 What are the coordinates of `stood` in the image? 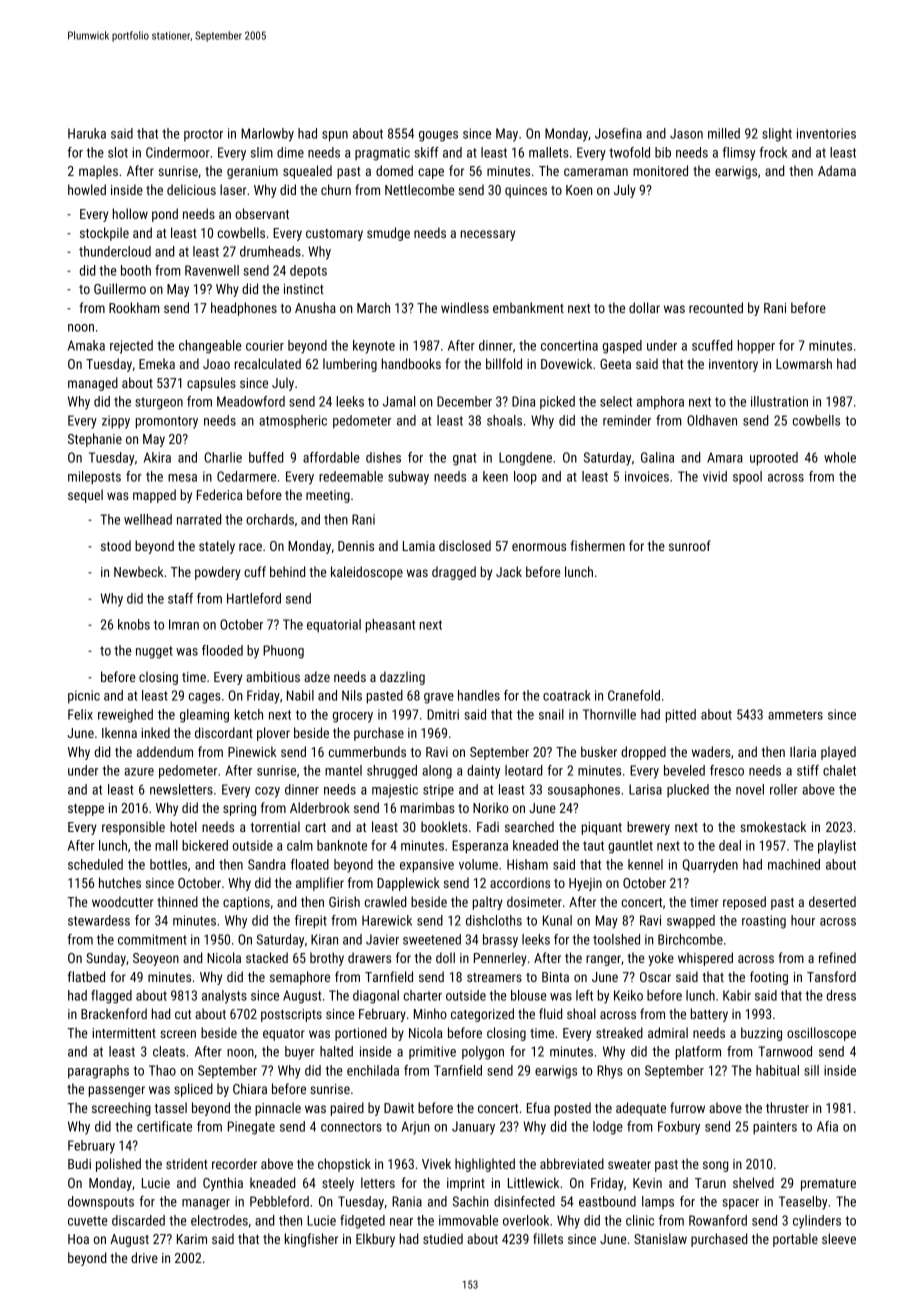 It's located at (116, 545).
